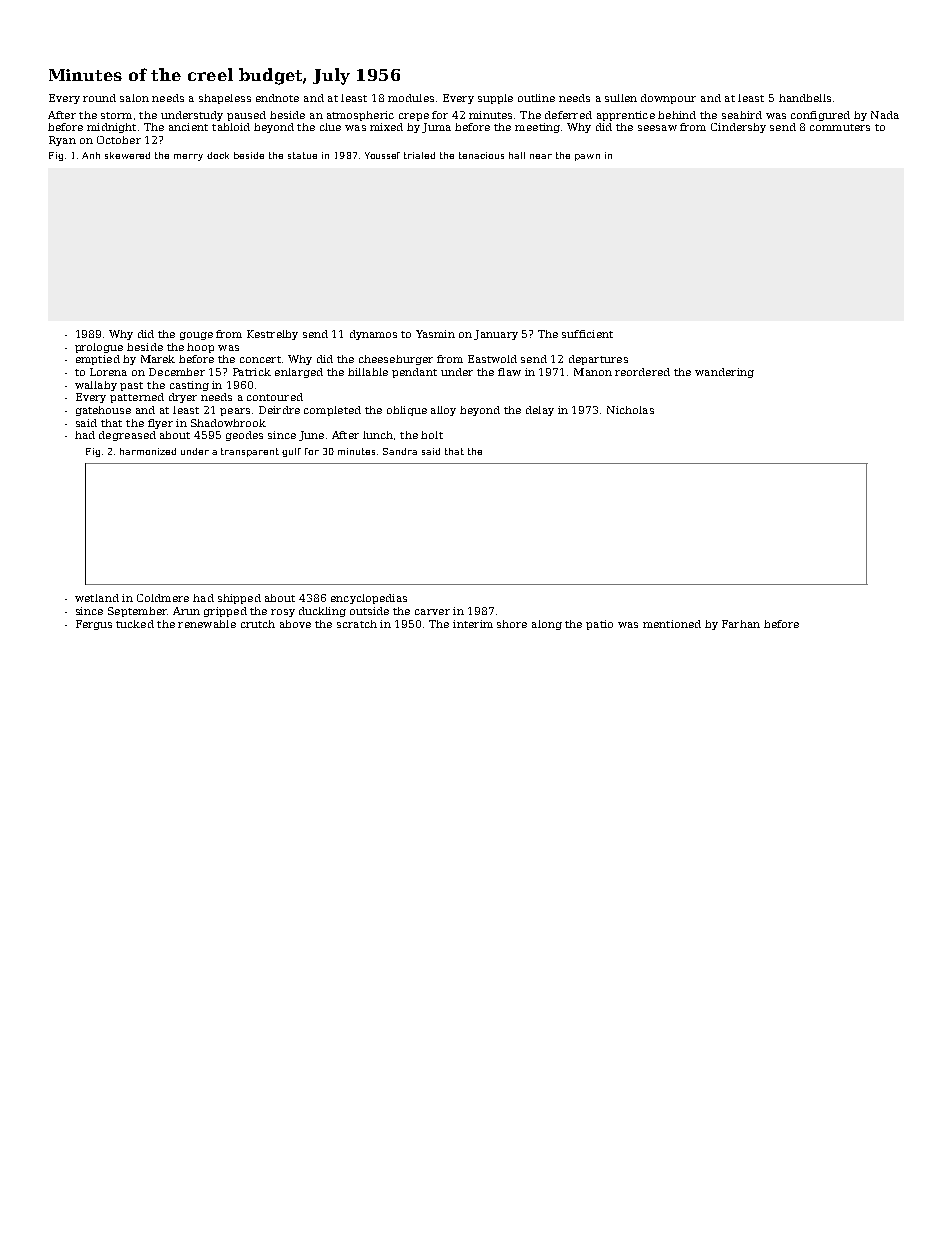 This screenshot has width=952, height=1233. What do you see at coordinates (657, 128) in the screenshot?
I see `seesaw` at bounding box center [657, 128].
